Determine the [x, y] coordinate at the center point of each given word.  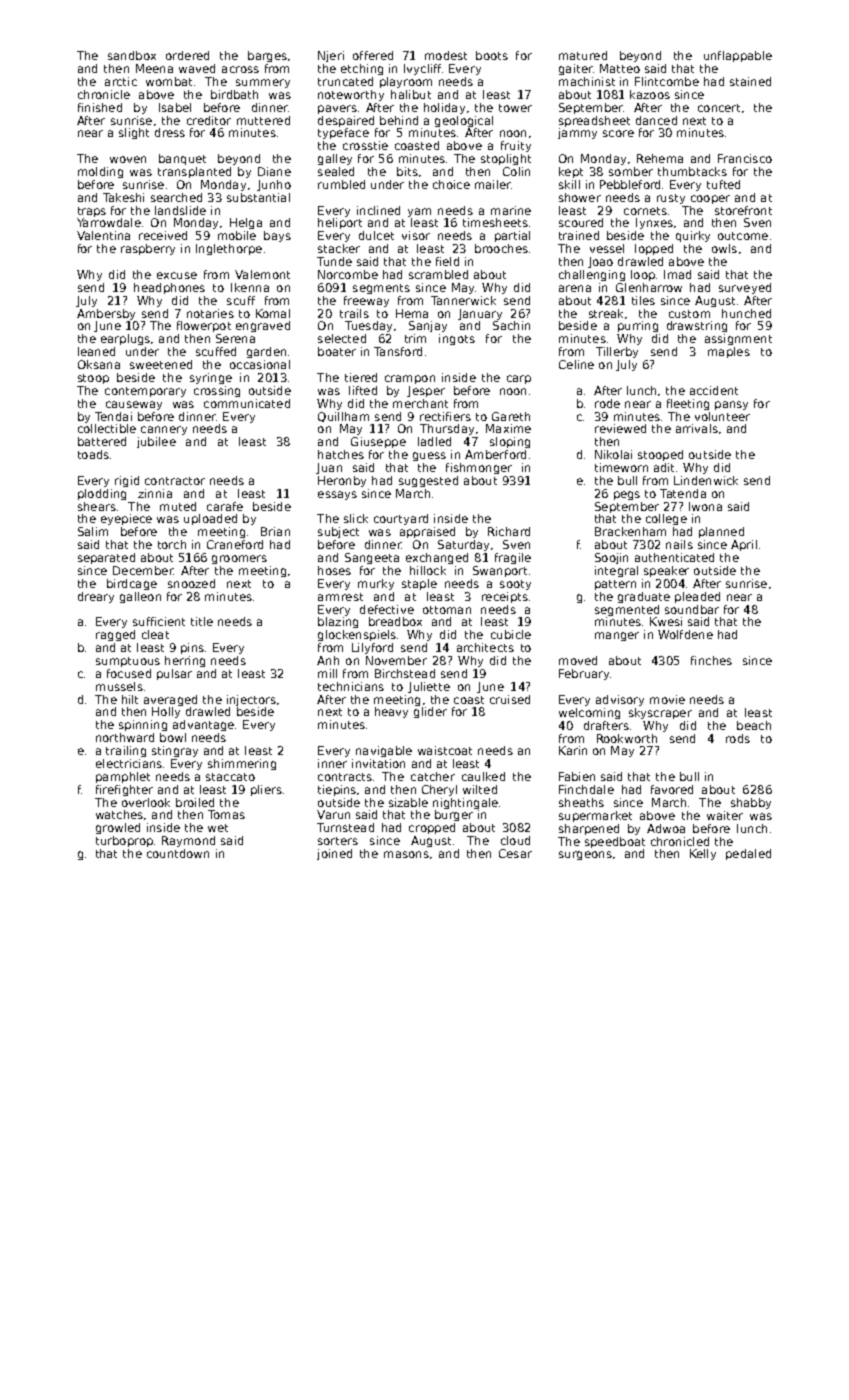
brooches [501, 248]
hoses [334, 570]
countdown [178, 853]
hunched [746, 313]
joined [334, 854]
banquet [182, 159]
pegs [627, 495]
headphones [169, 288]
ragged [115, 635]
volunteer [722, 416]
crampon [410, 379]
